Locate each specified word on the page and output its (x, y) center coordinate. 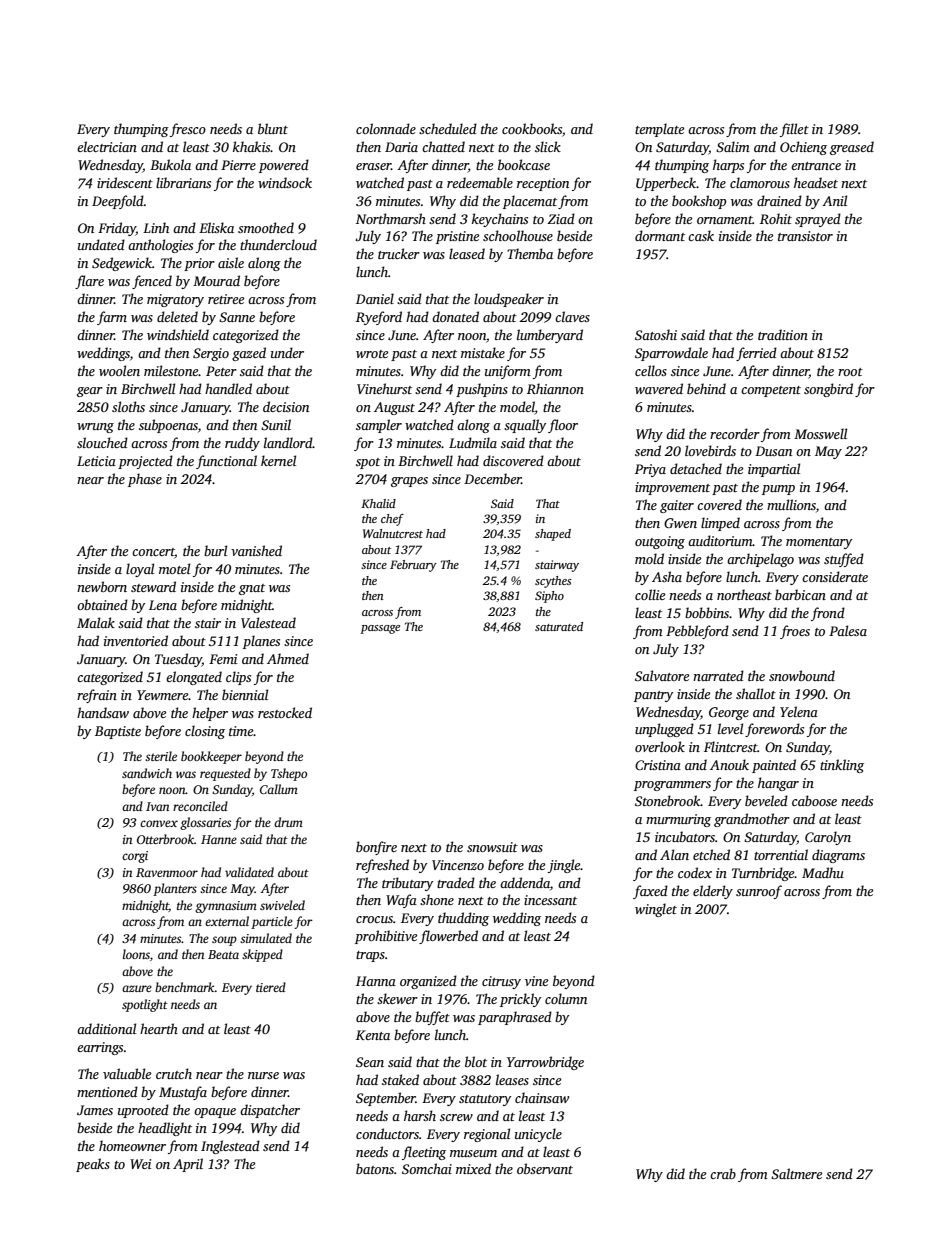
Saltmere (796, 1173)
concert (153, 553)
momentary (819, 543)
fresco (188, 130)
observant (545, 1168)
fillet (794, 130)
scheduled (448, 128)
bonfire (376, 848)
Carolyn (828, 838)
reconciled (200, 806)
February (413, 566)
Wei (140, 1164)
